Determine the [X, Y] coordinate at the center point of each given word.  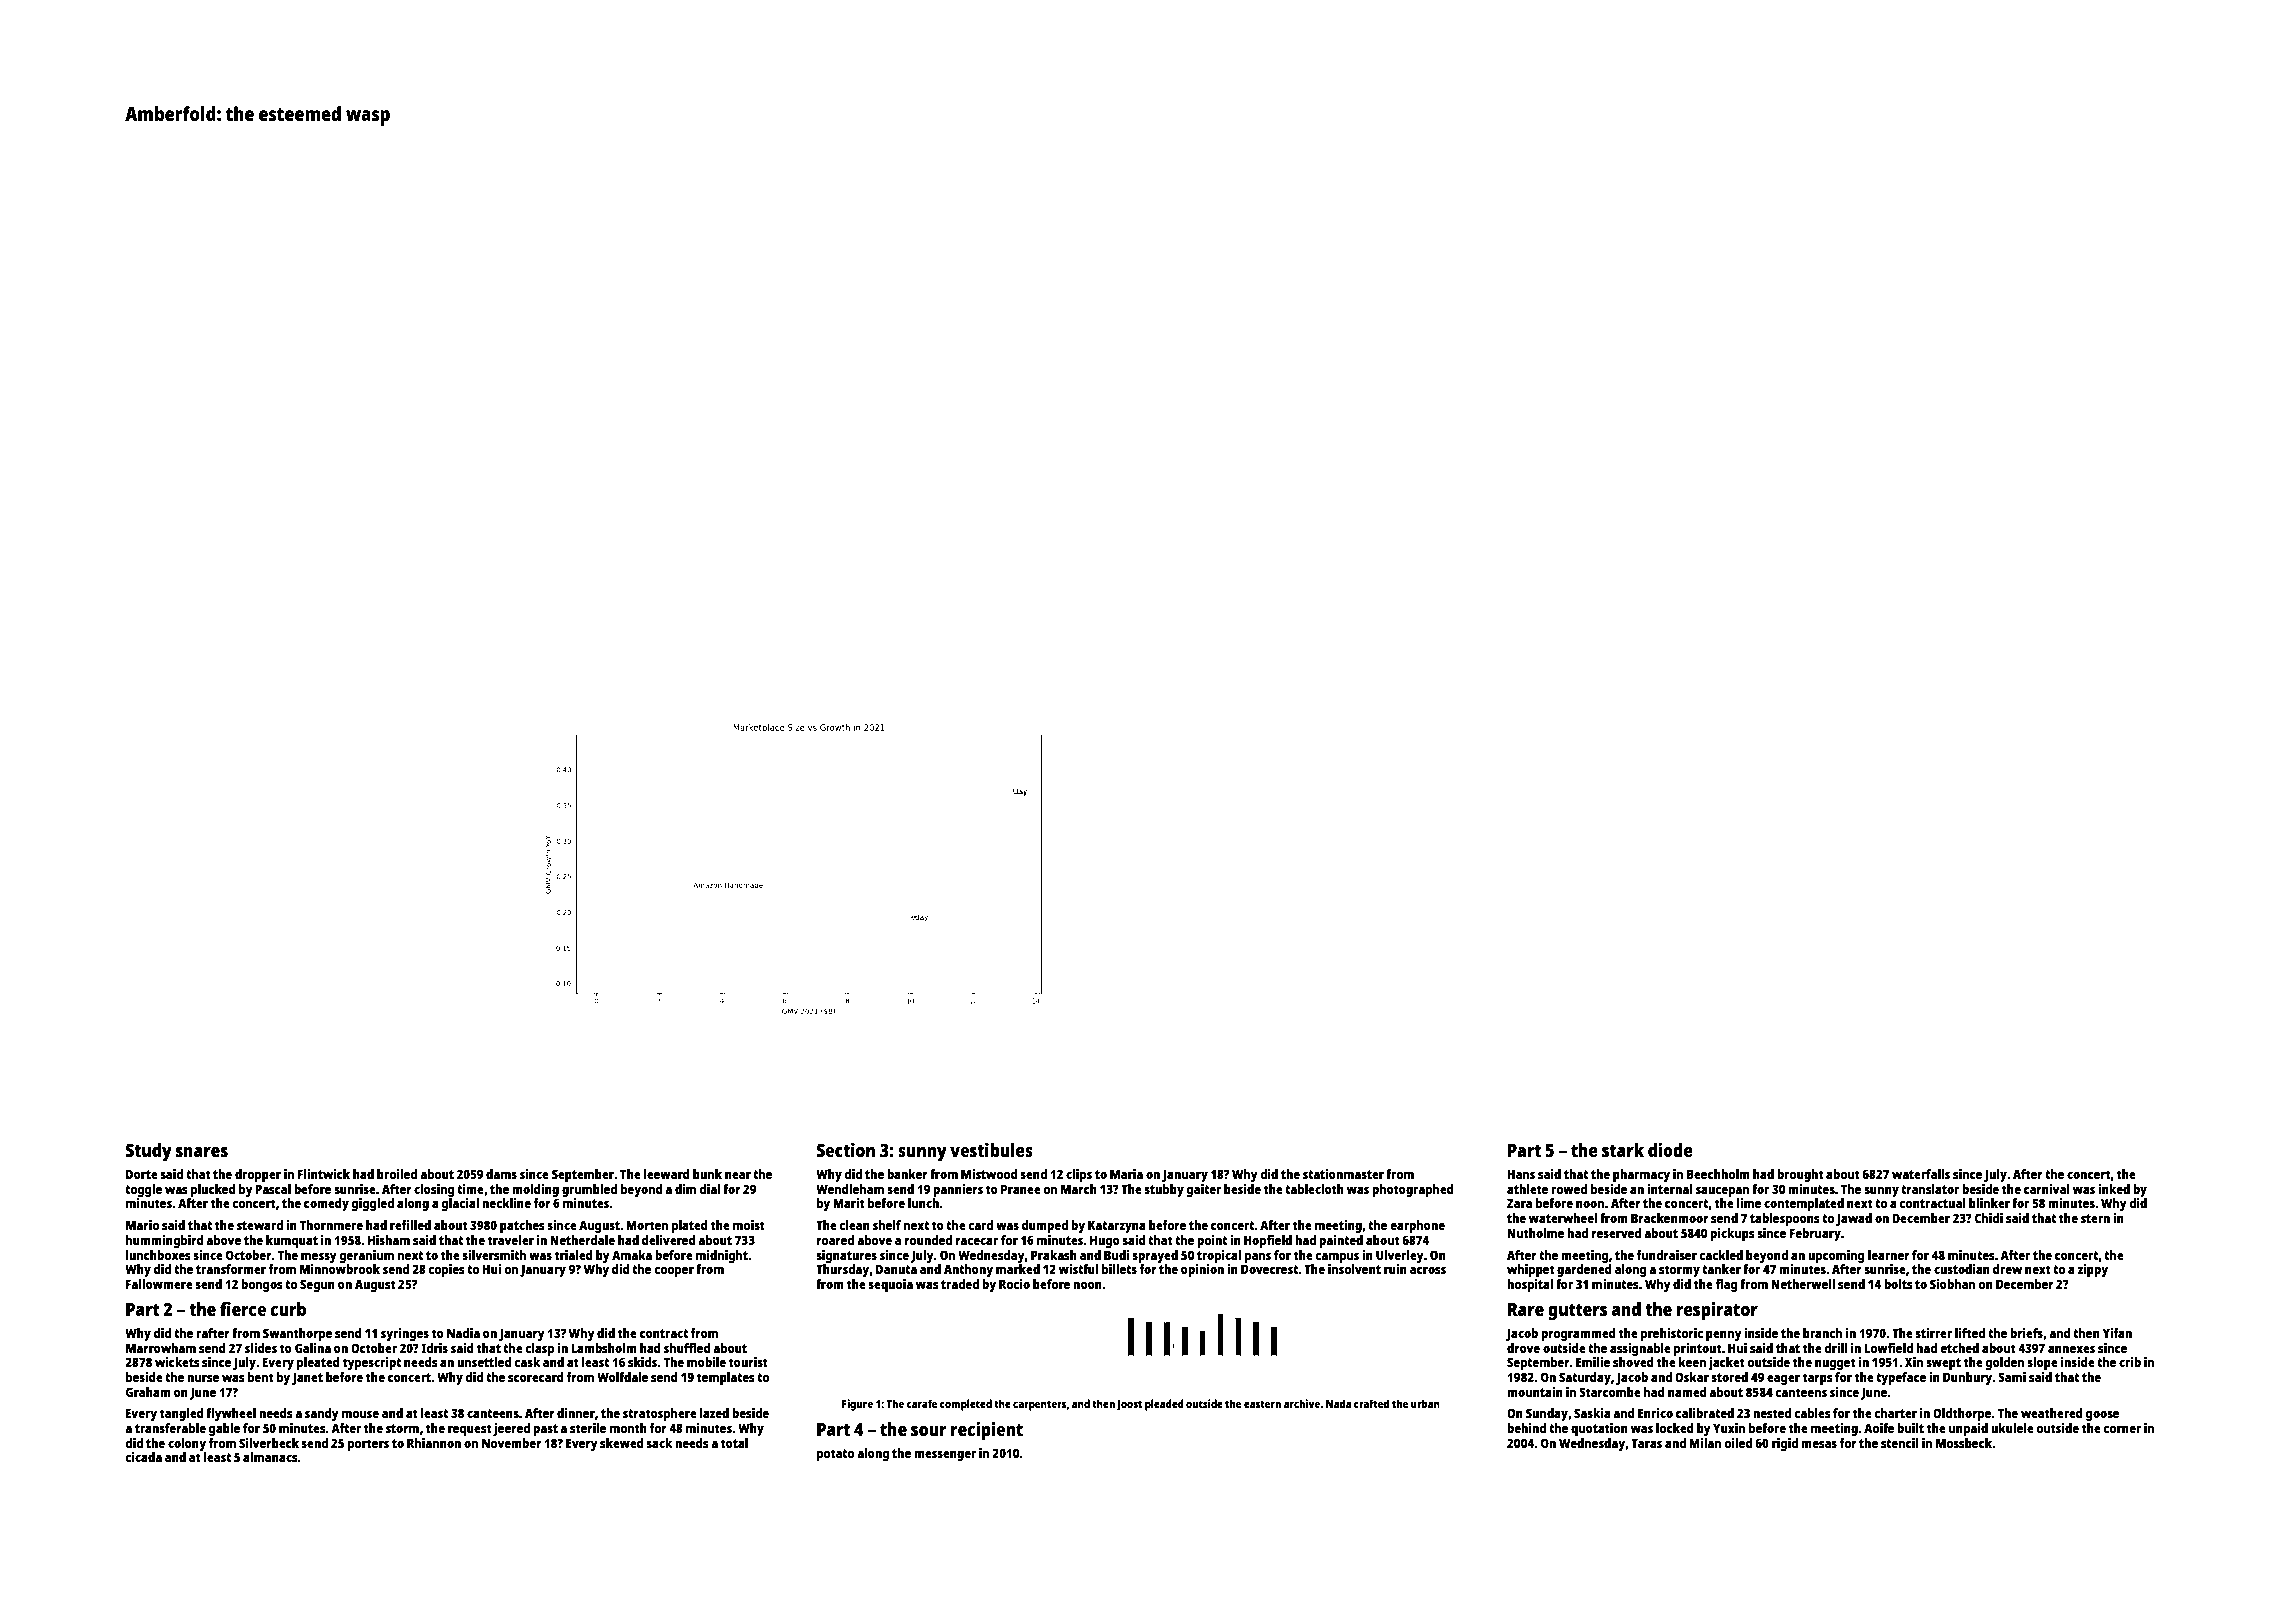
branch [1822, 1333]
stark [1623, 1150]
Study [149, 1152]
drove [1523, 1348]
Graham [148, 1392]
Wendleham [850, 1189]
